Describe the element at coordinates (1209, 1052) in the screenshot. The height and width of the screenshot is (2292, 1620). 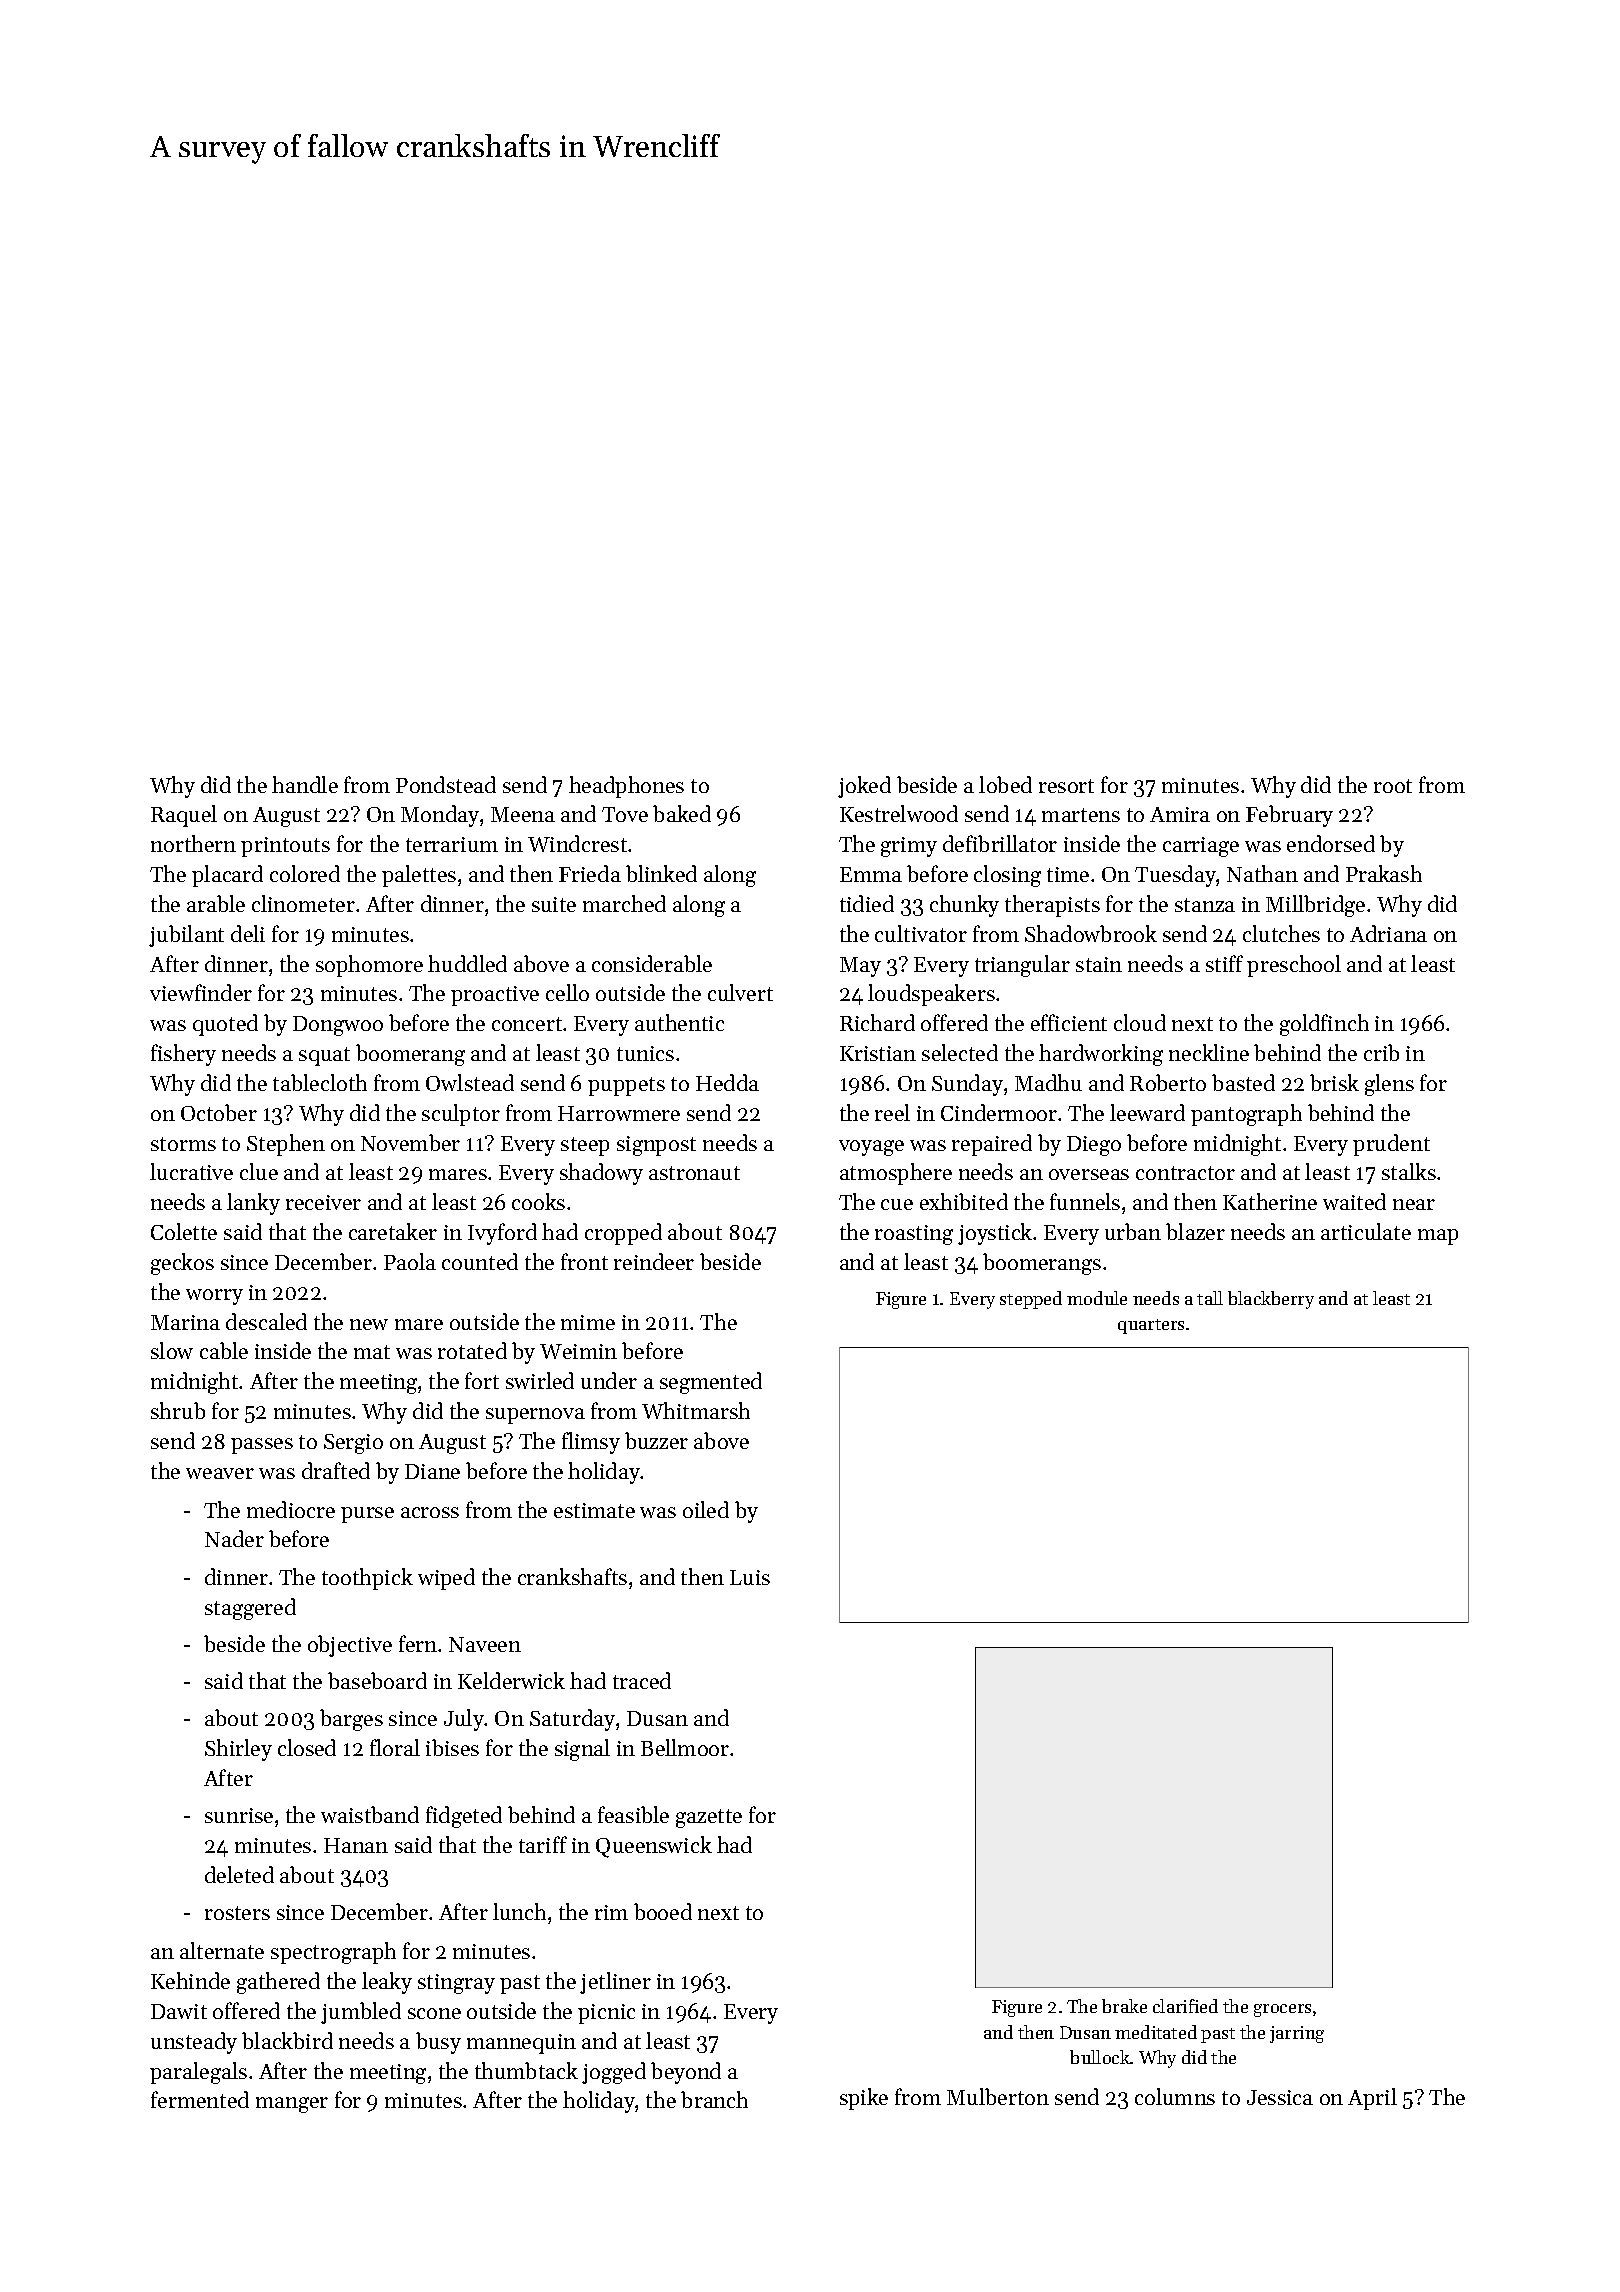
I see `neckline` at that location.
